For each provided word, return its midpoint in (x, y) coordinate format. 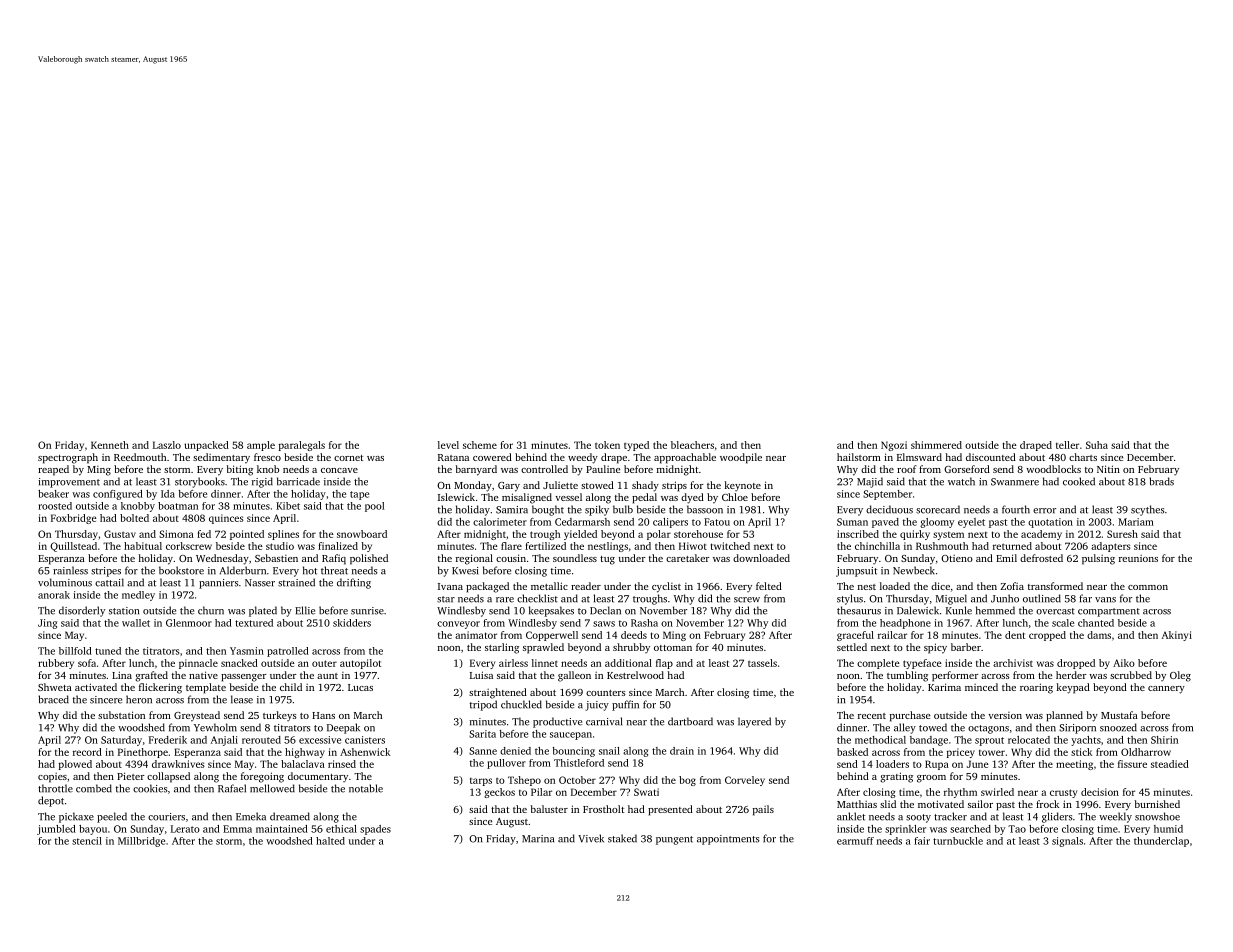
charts (1083, 457)
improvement (69, 483)
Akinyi (1177, 636)
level (448, 445)
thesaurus (859, 610)
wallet (136, 623)
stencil (87, 841)
